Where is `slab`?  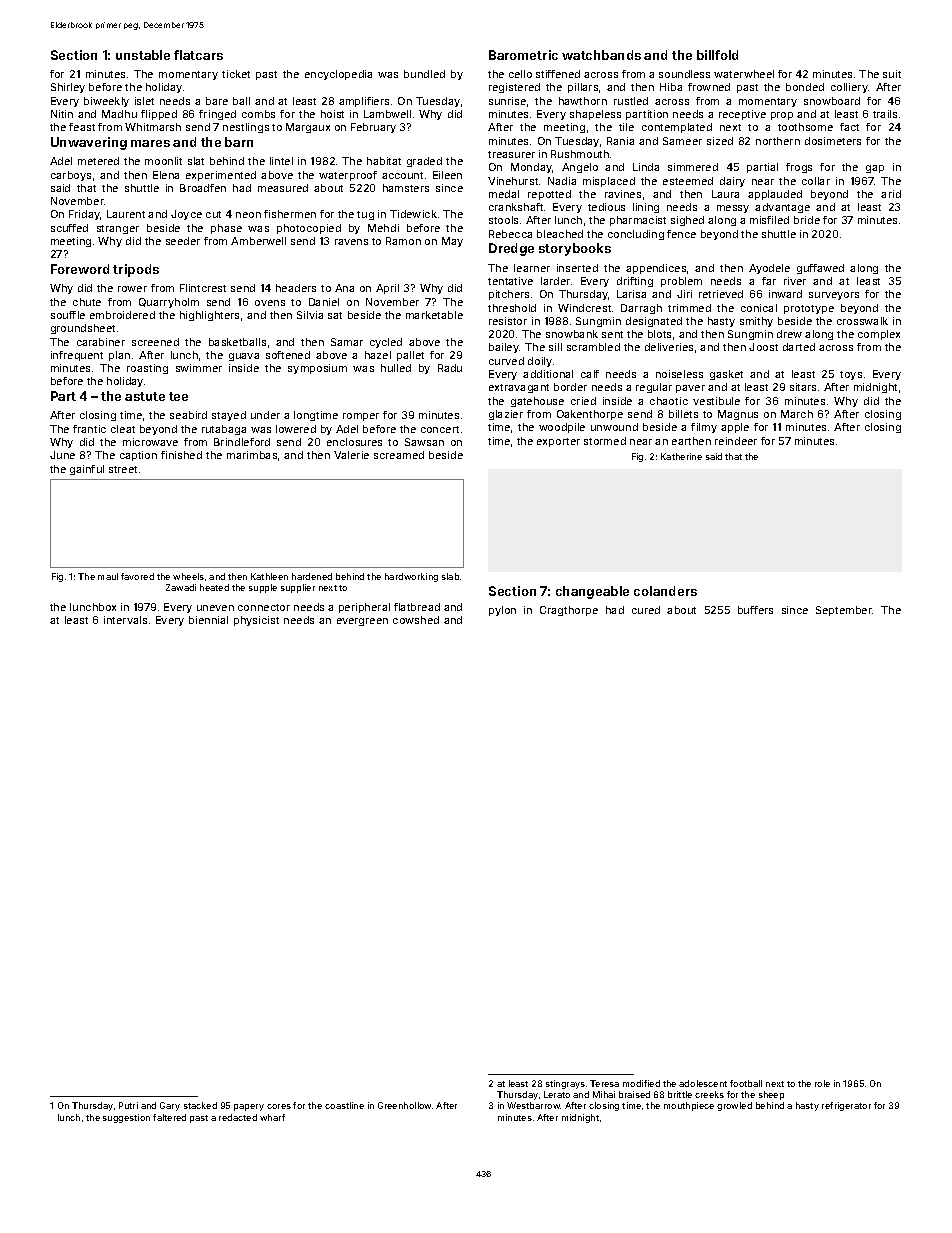
slab is located at coordinates (450, 576).
